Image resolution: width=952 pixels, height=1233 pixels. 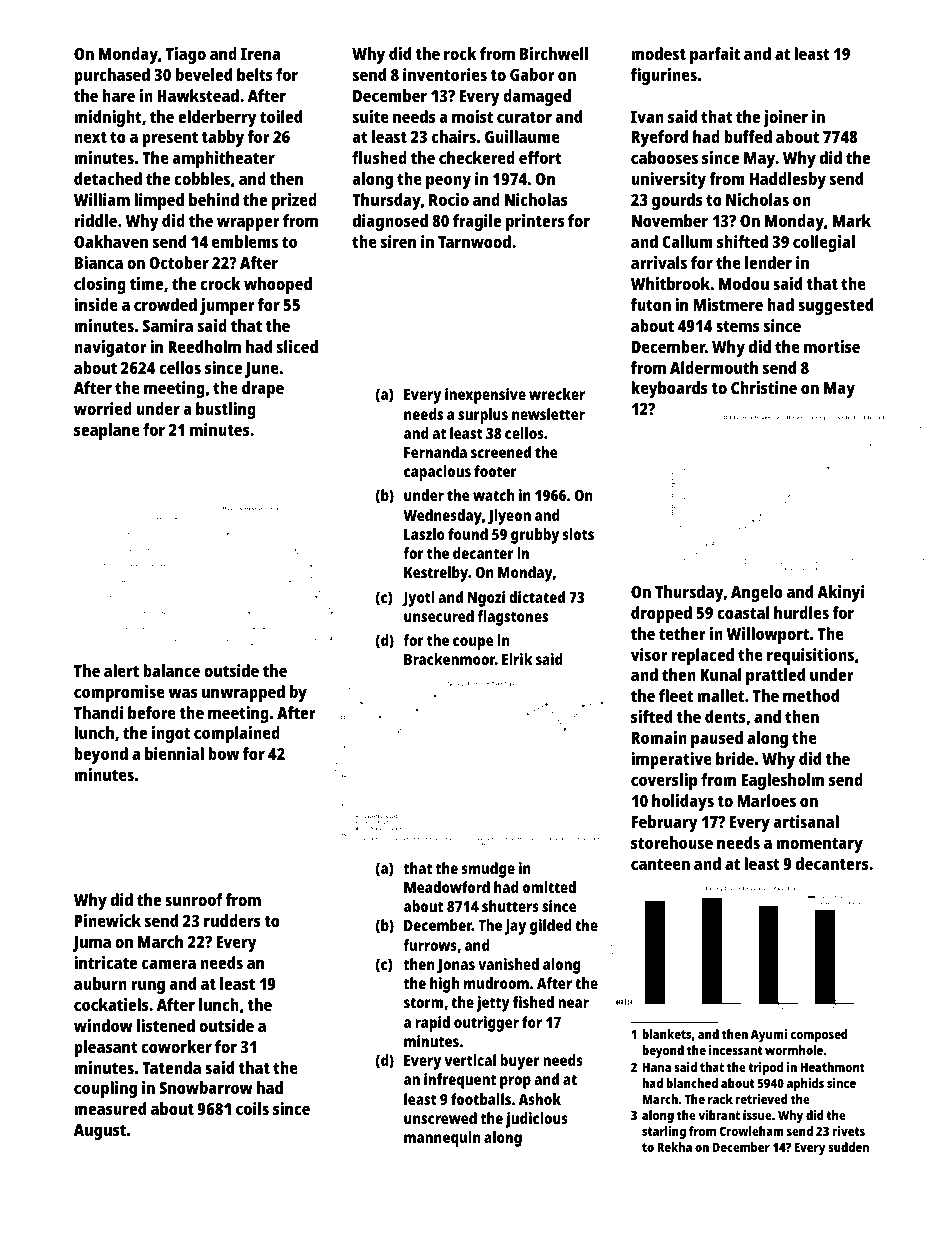 What do you see at coordinates (651, 304) in the image?
I see `futon` at bounding box center [651, 304].
